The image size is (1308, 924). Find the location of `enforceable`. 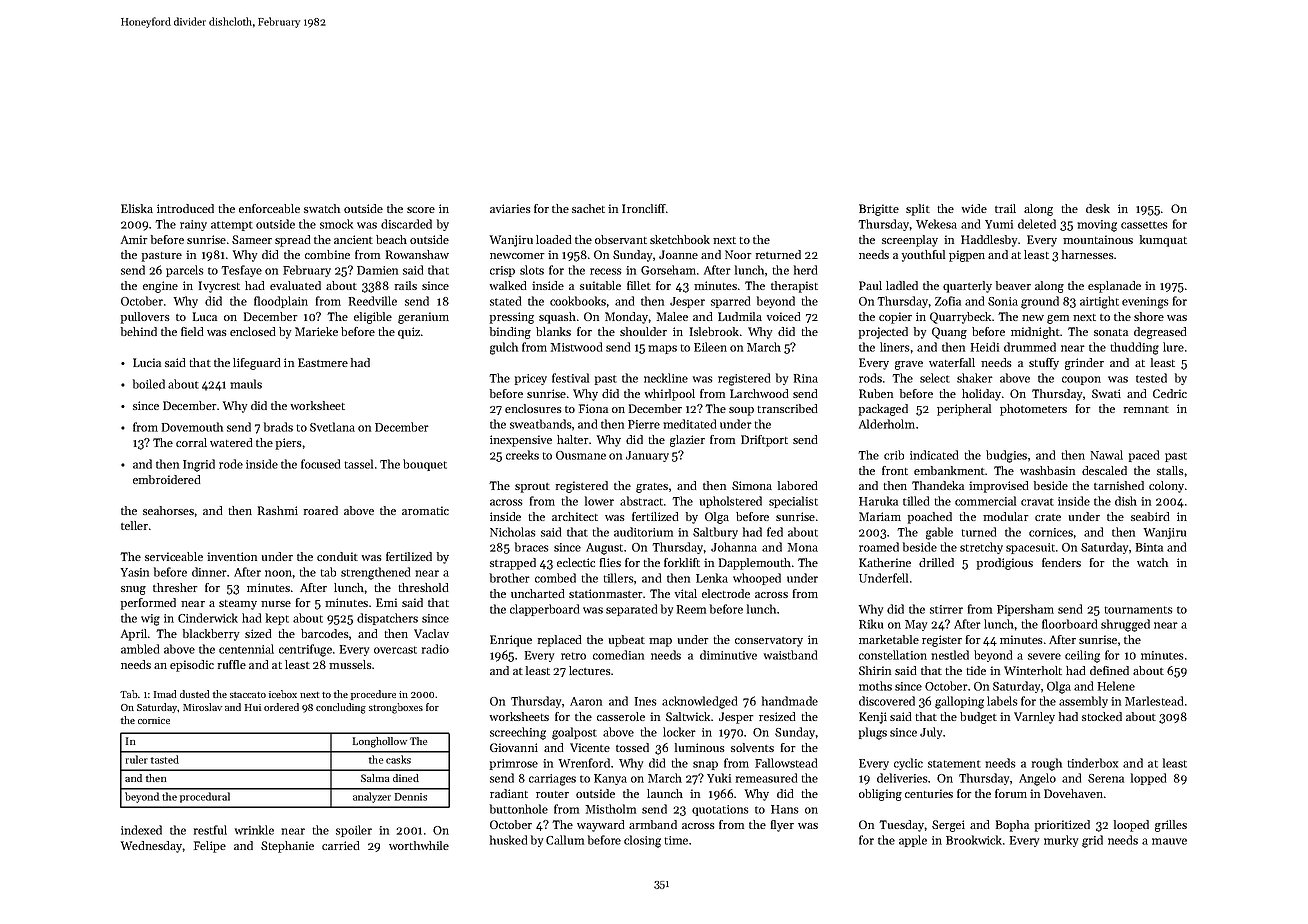

enforceable is located at coordinates (269, 208).
